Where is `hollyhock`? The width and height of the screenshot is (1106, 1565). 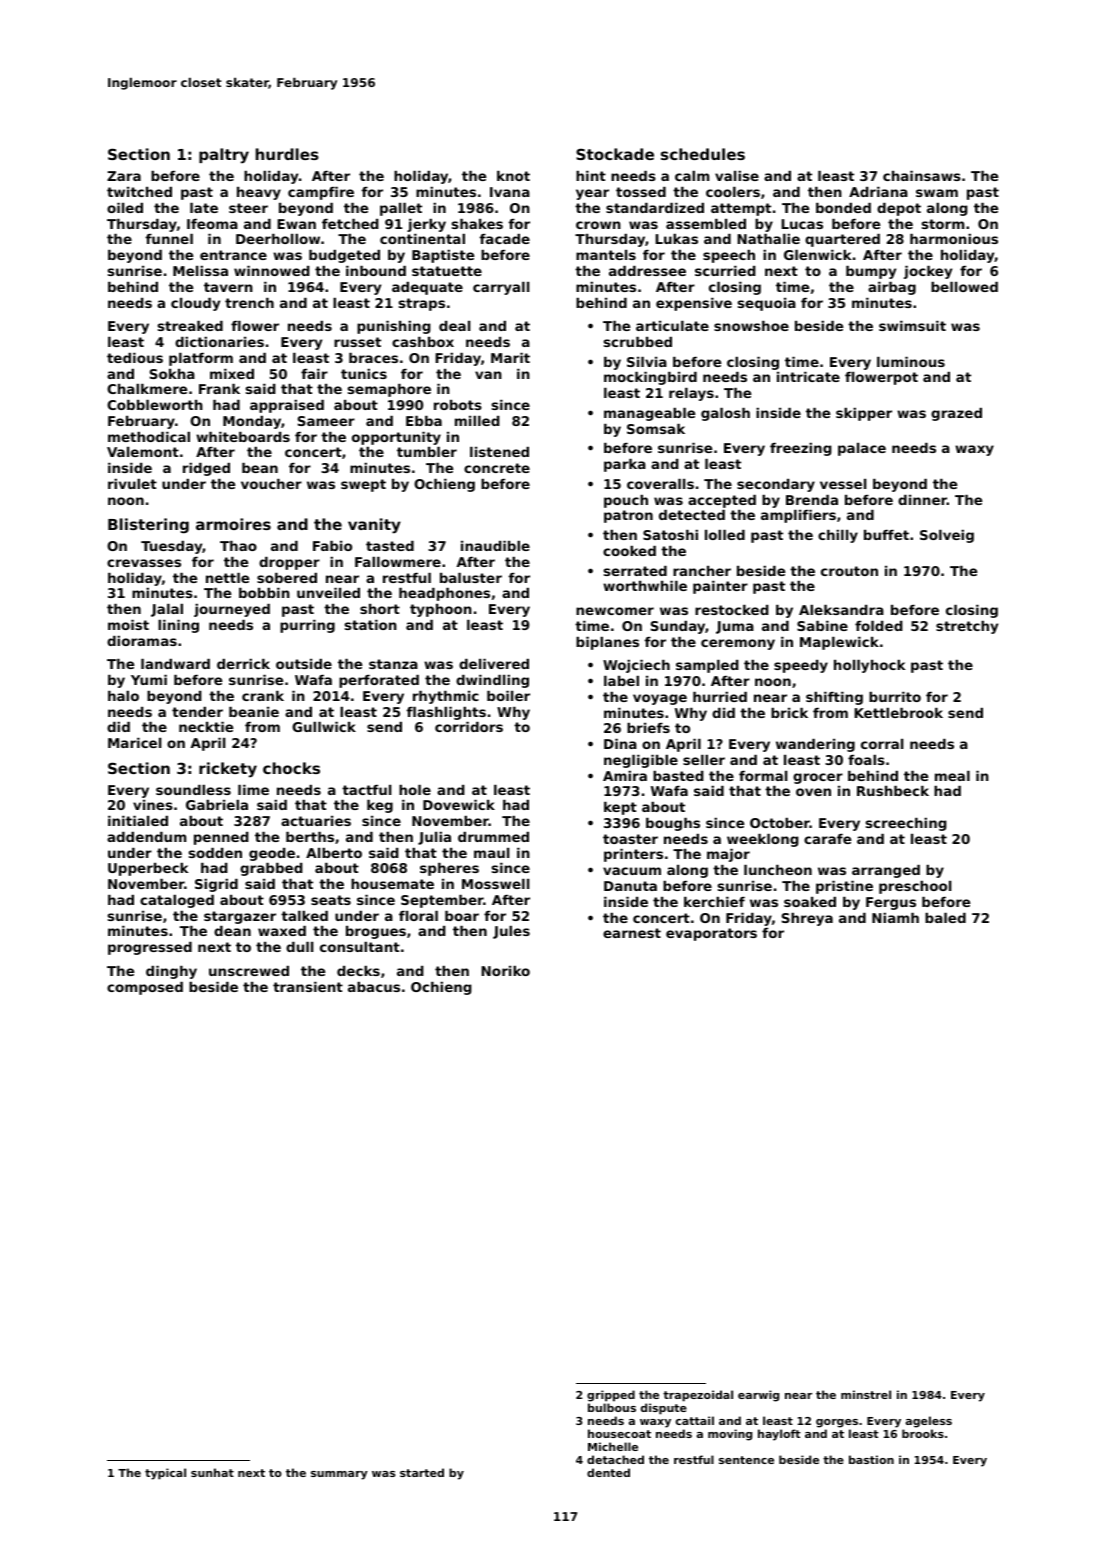
hollyhock is located at coordinates (870, 666).
